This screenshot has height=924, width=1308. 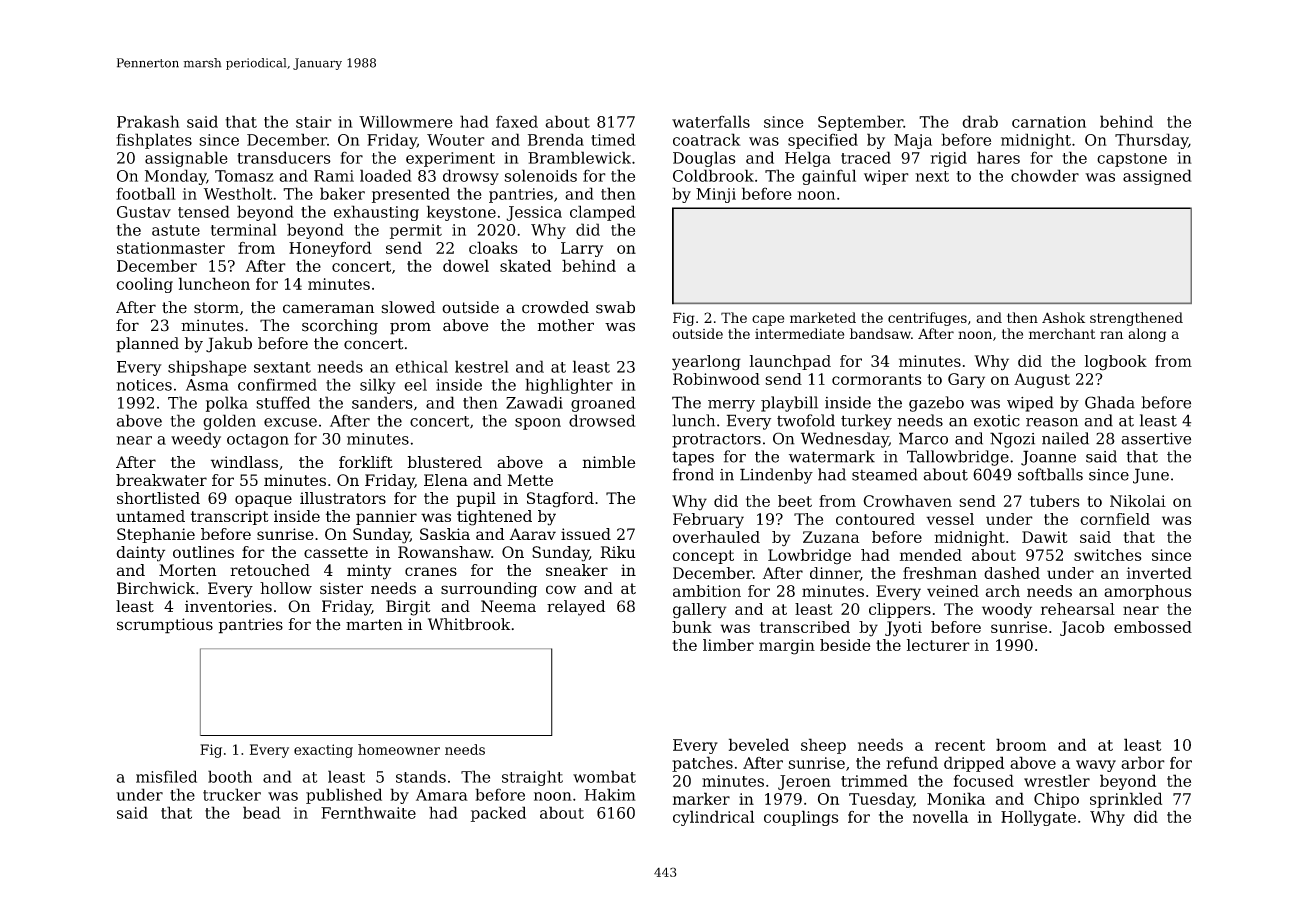 I want to click on Nikolai, so click(x=1138, y=501).
